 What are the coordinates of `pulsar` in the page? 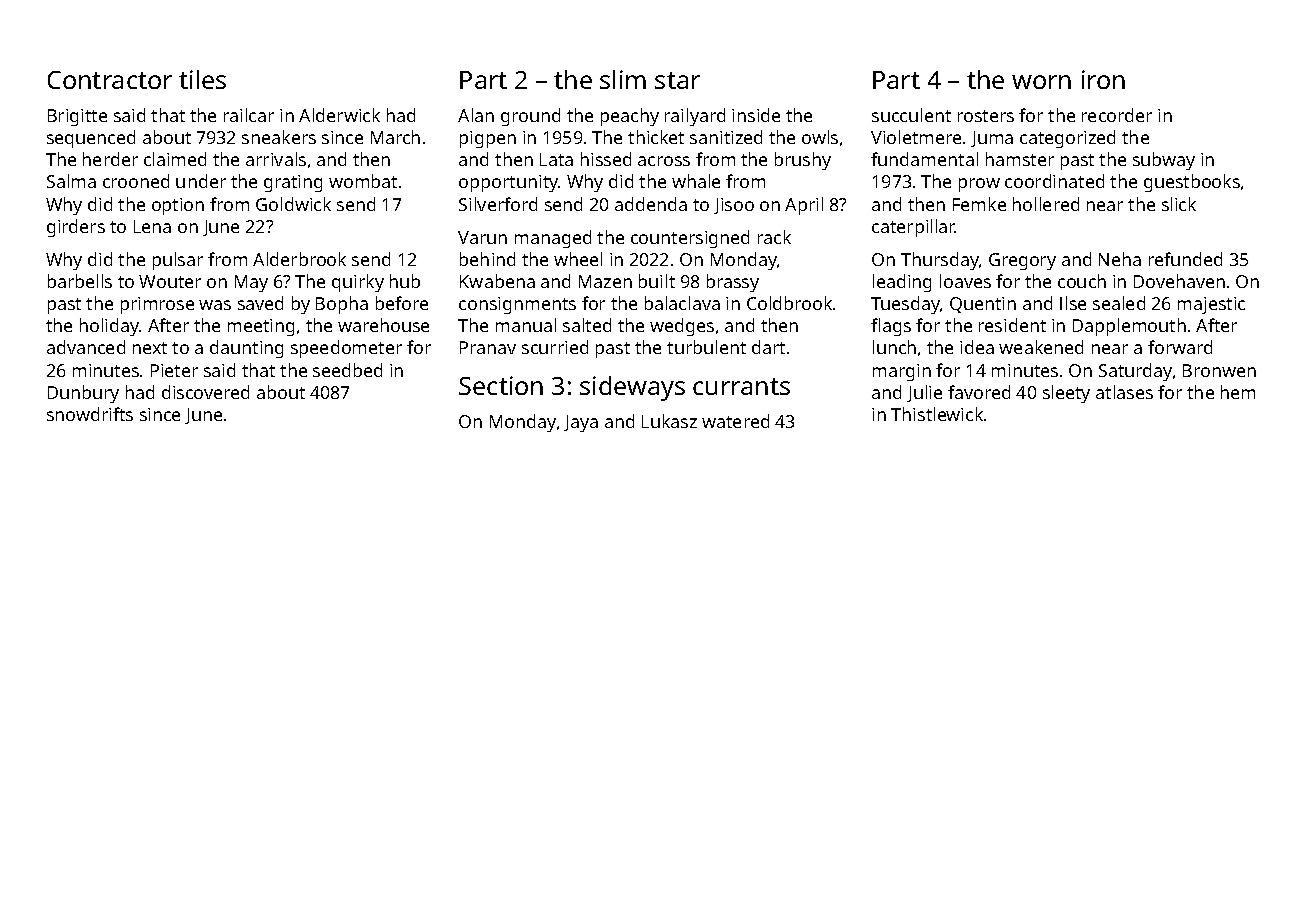 It's located at (178, 261).
